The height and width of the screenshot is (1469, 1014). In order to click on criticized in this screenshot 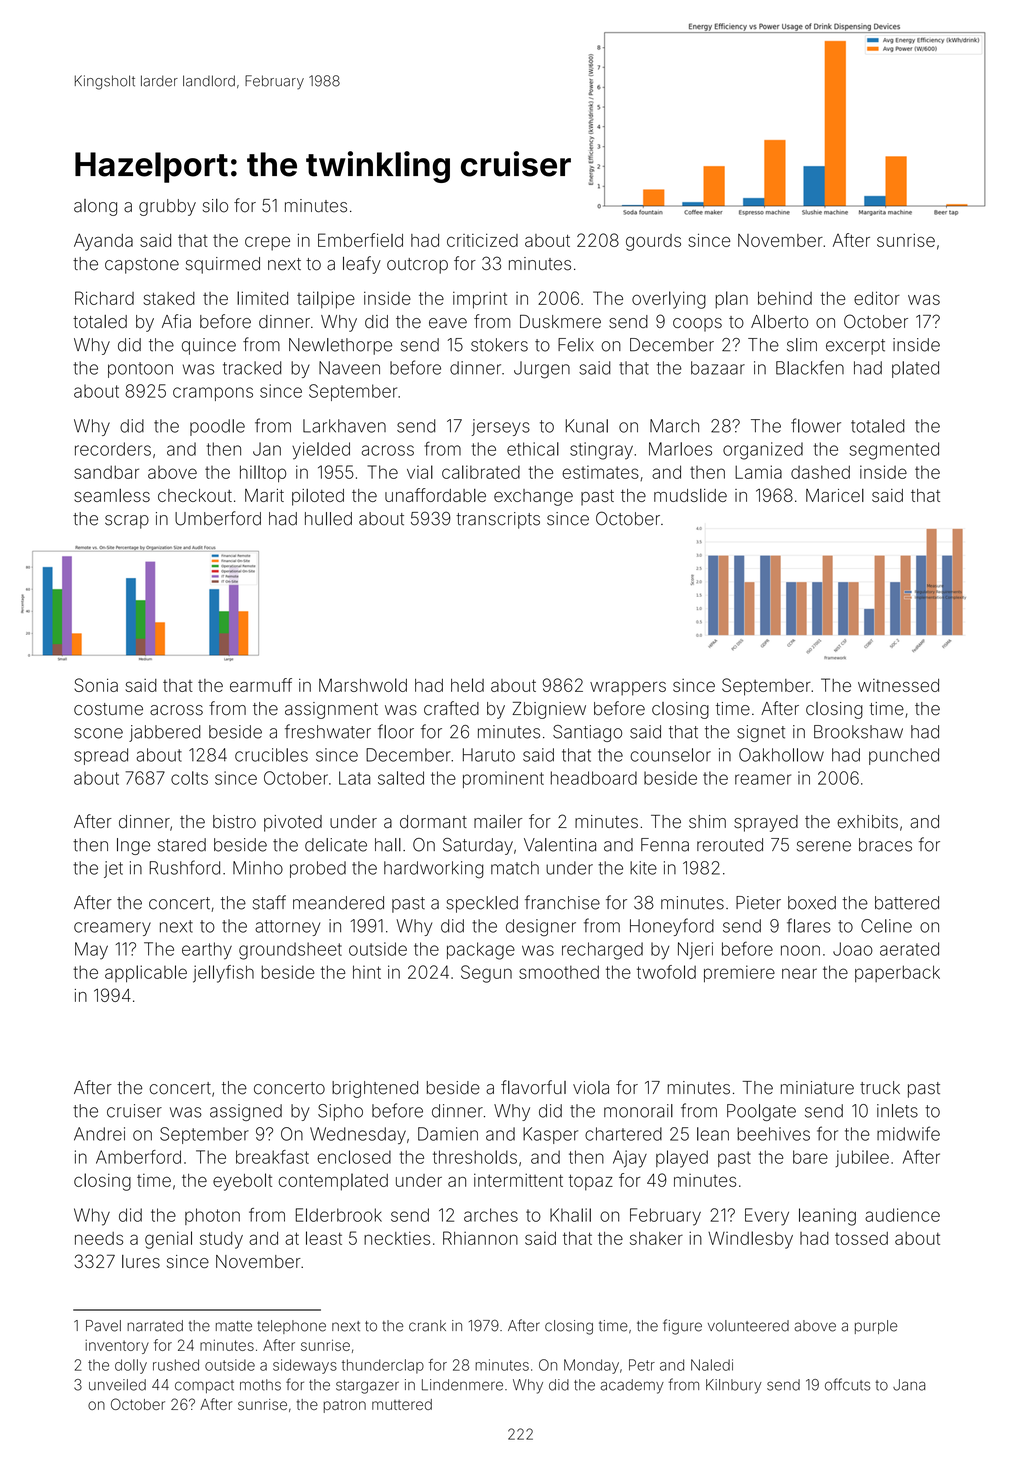, I will do `click(482, 240)`.
